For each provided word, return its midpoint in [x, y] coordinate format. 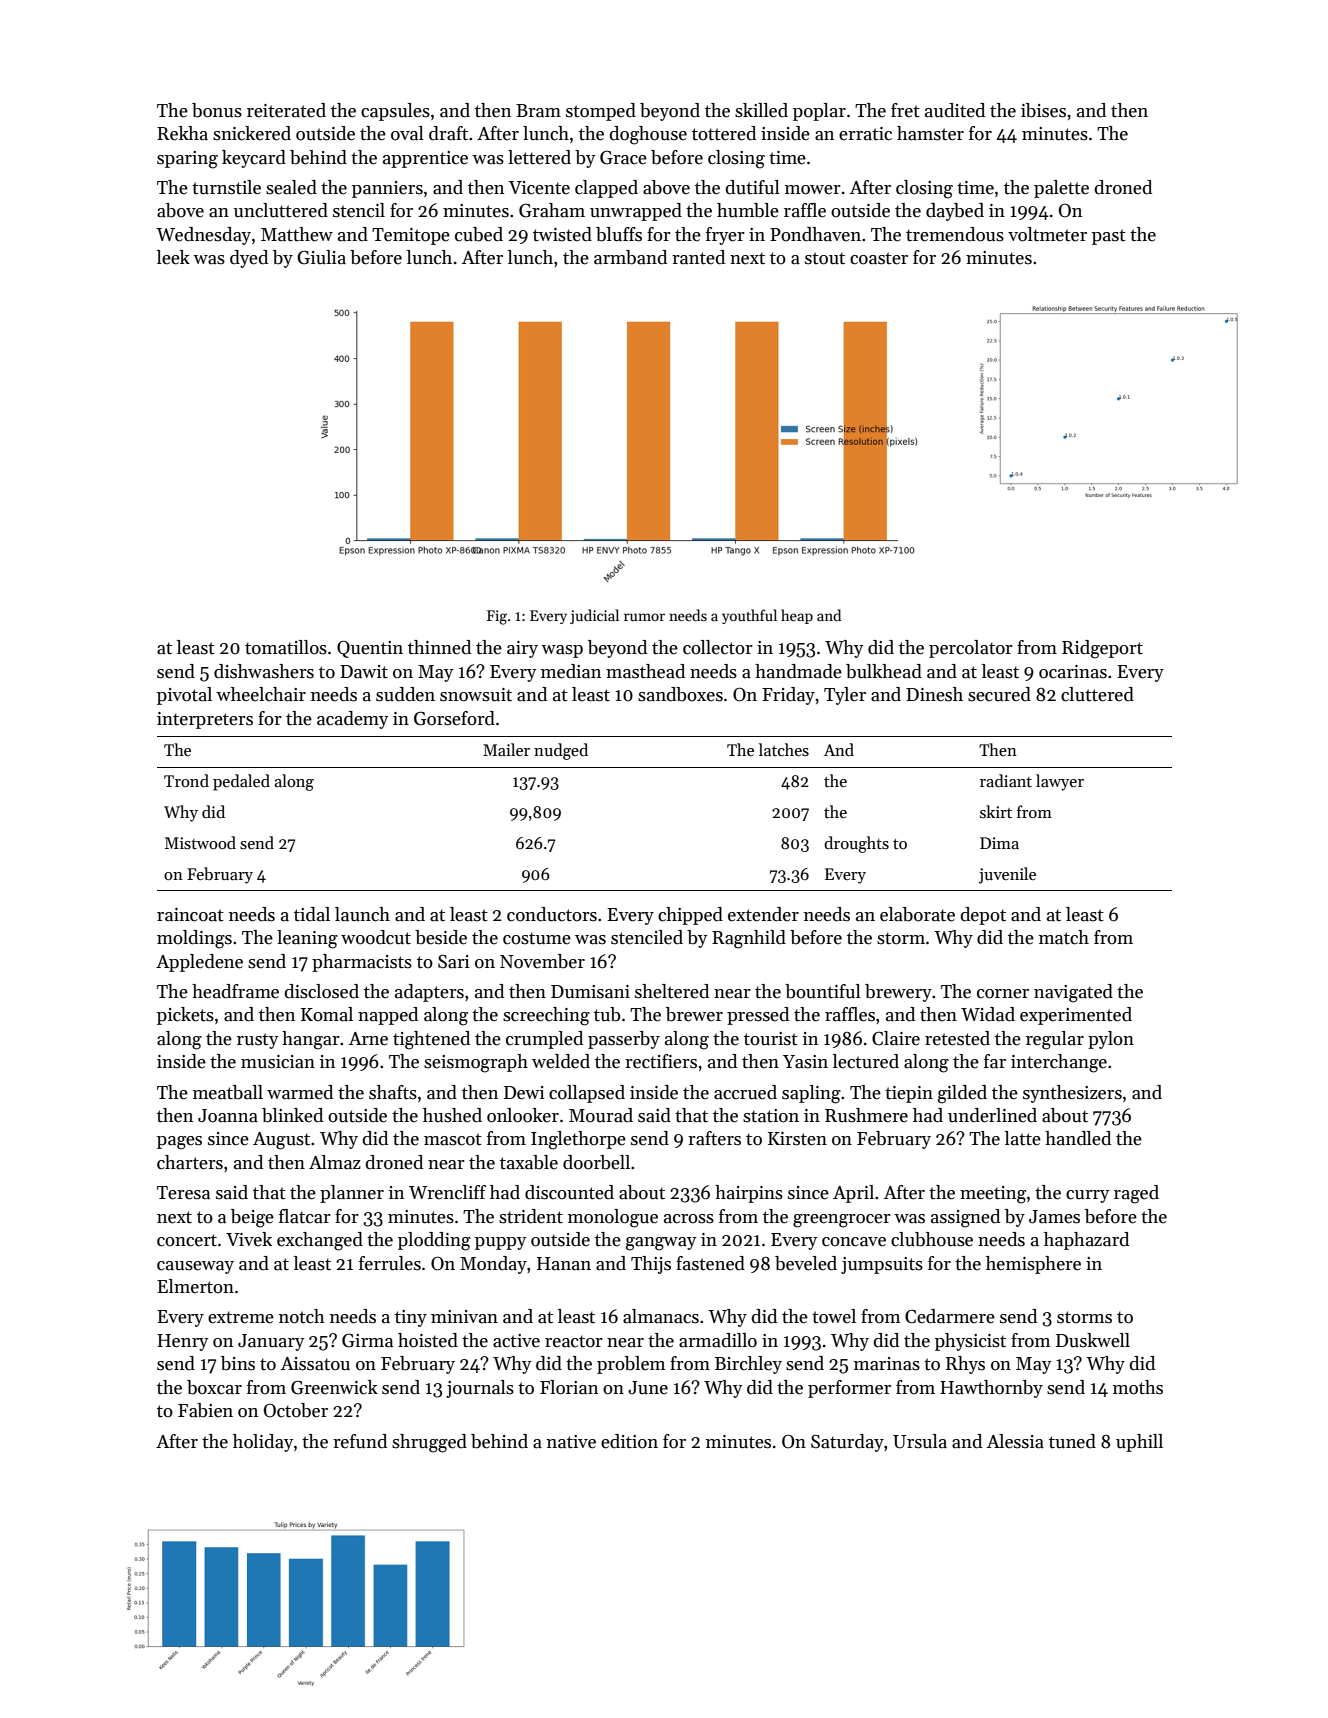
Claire [896, 1038]
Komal [327, 1014]
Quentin [370, 649]
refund [360, 1441]
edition [629, 1441]
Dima [999, 843]
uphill [1139, 1443]
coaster [879, 258]
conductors [552, 914]
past [1109, 237]
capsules [395, 112]
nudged [561, 751]
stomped [601, 112]
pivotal [184, 696]
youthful [749, 616]
